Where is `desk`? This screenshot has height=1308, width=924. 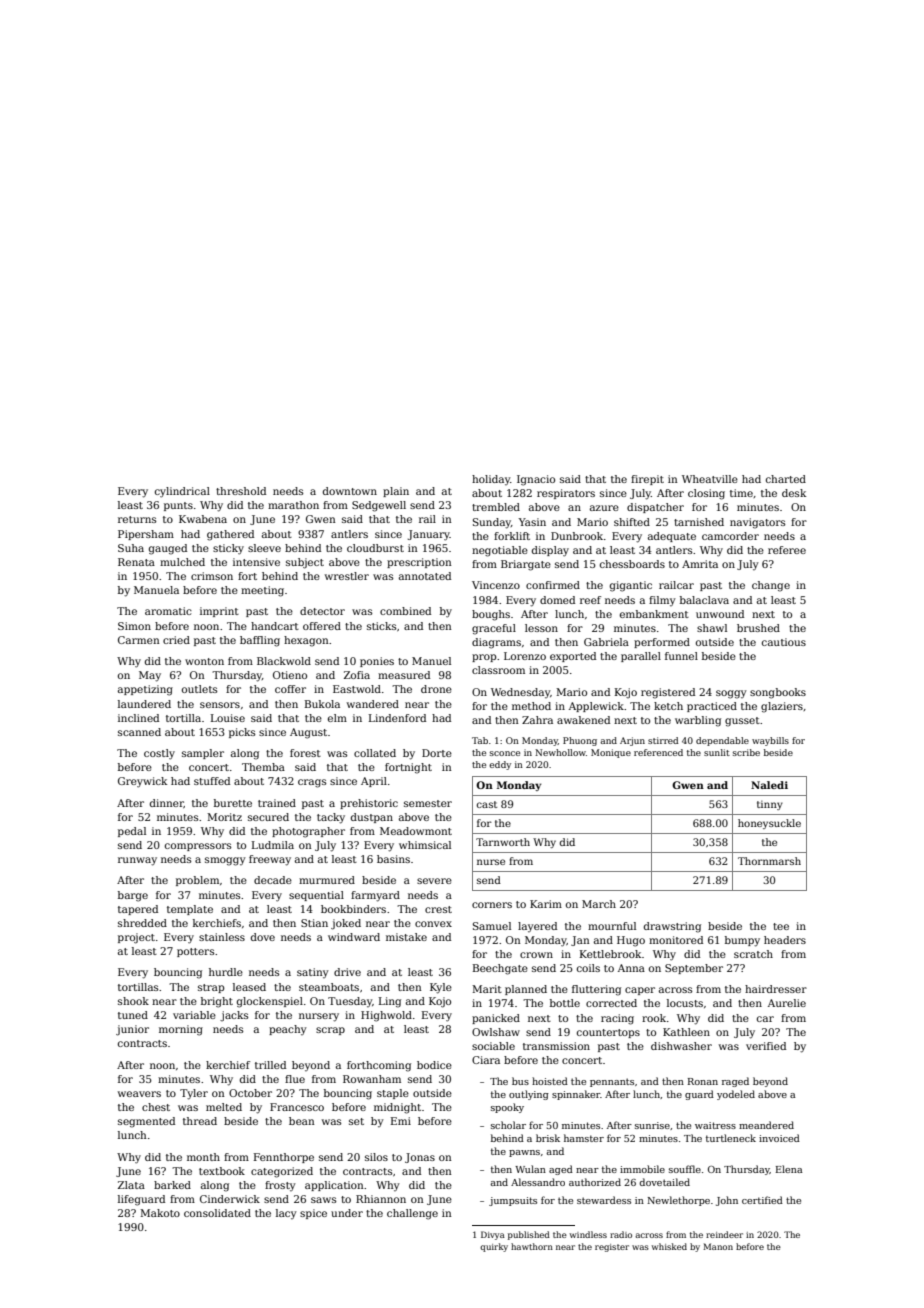 desk is located at coordinates (794, 493).
